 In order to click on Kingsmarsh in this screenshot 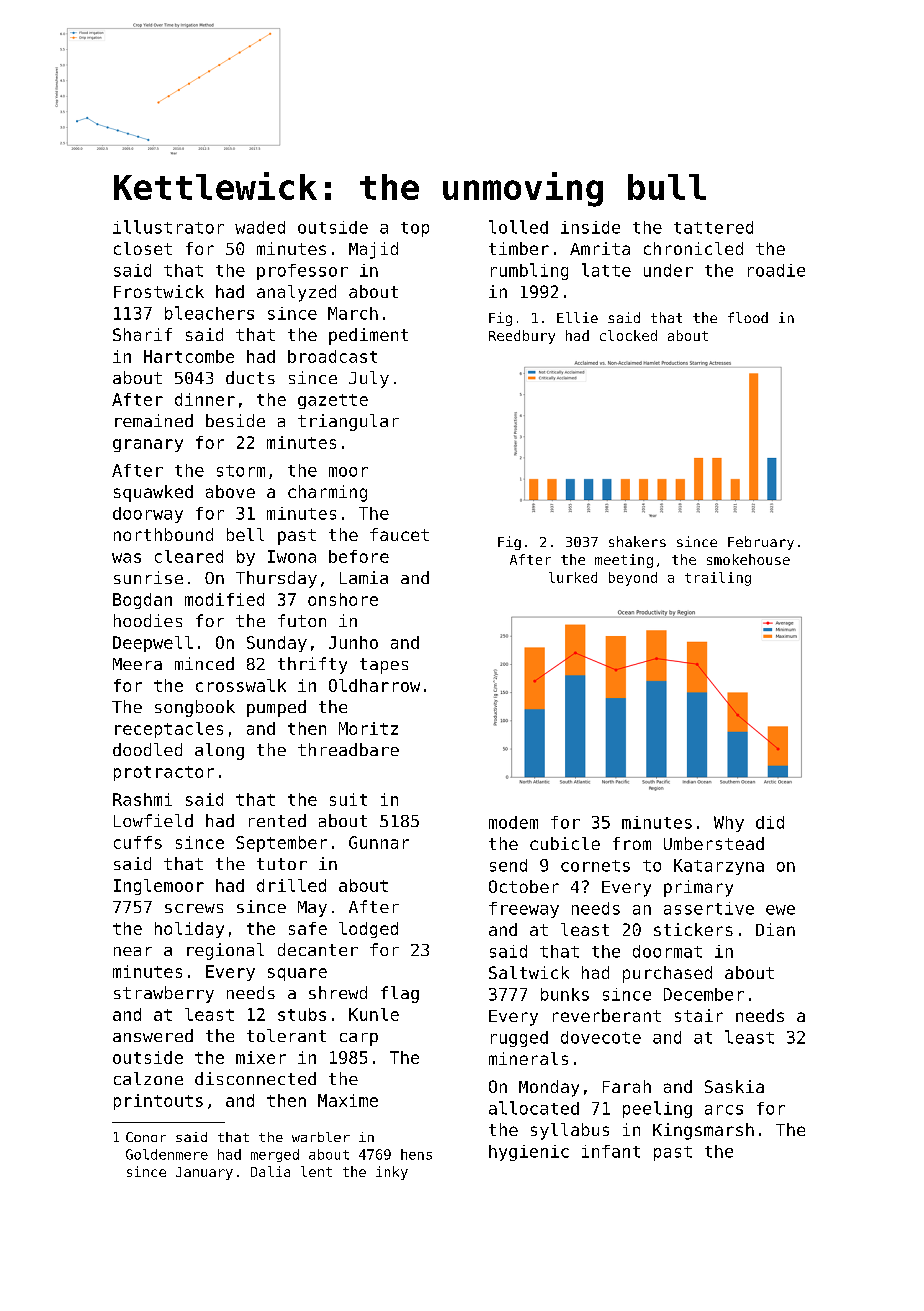, I will do `click(703, 1131)`.
